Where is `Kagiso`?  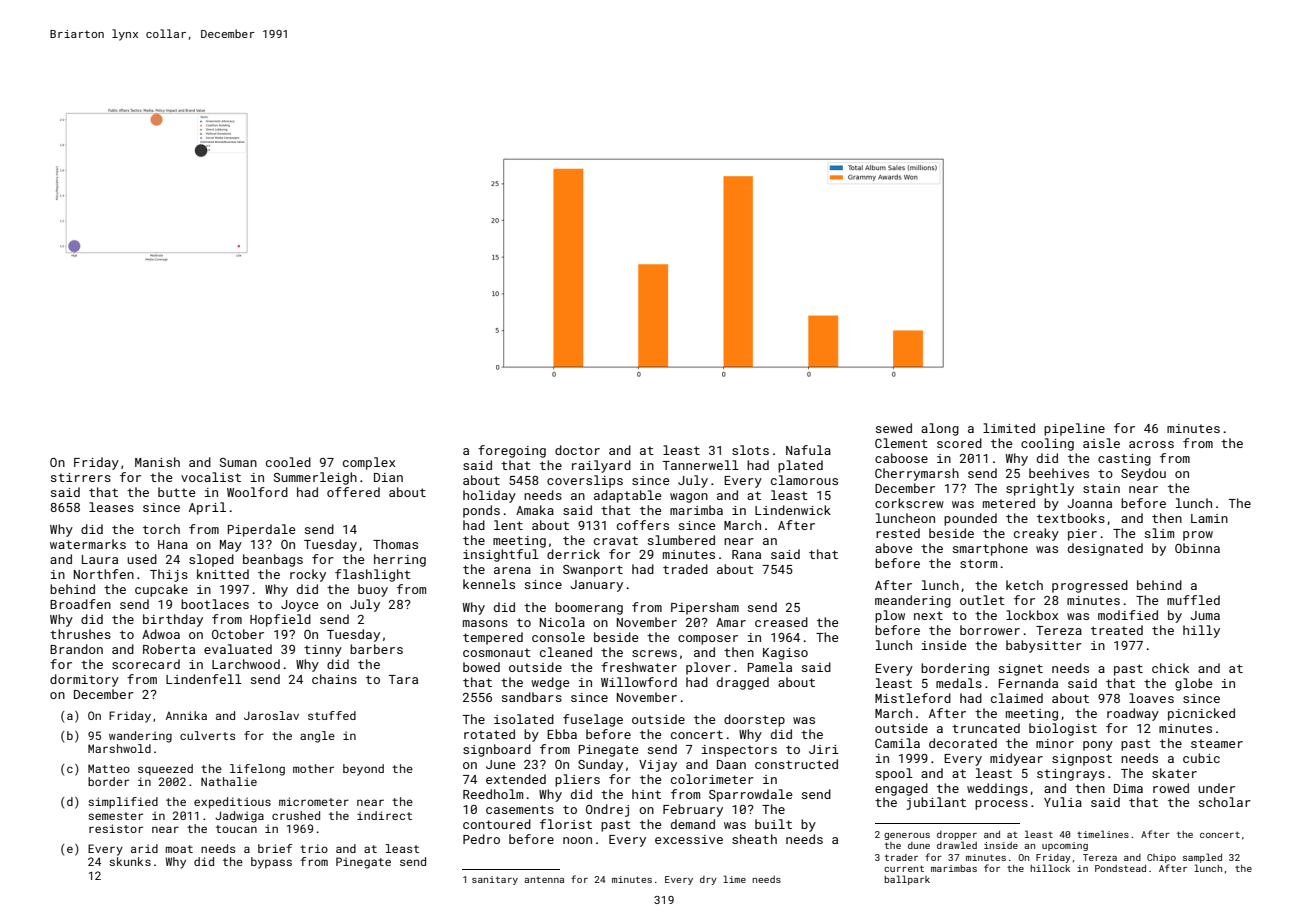 Kagiso is located at coordinates (785, 654).
